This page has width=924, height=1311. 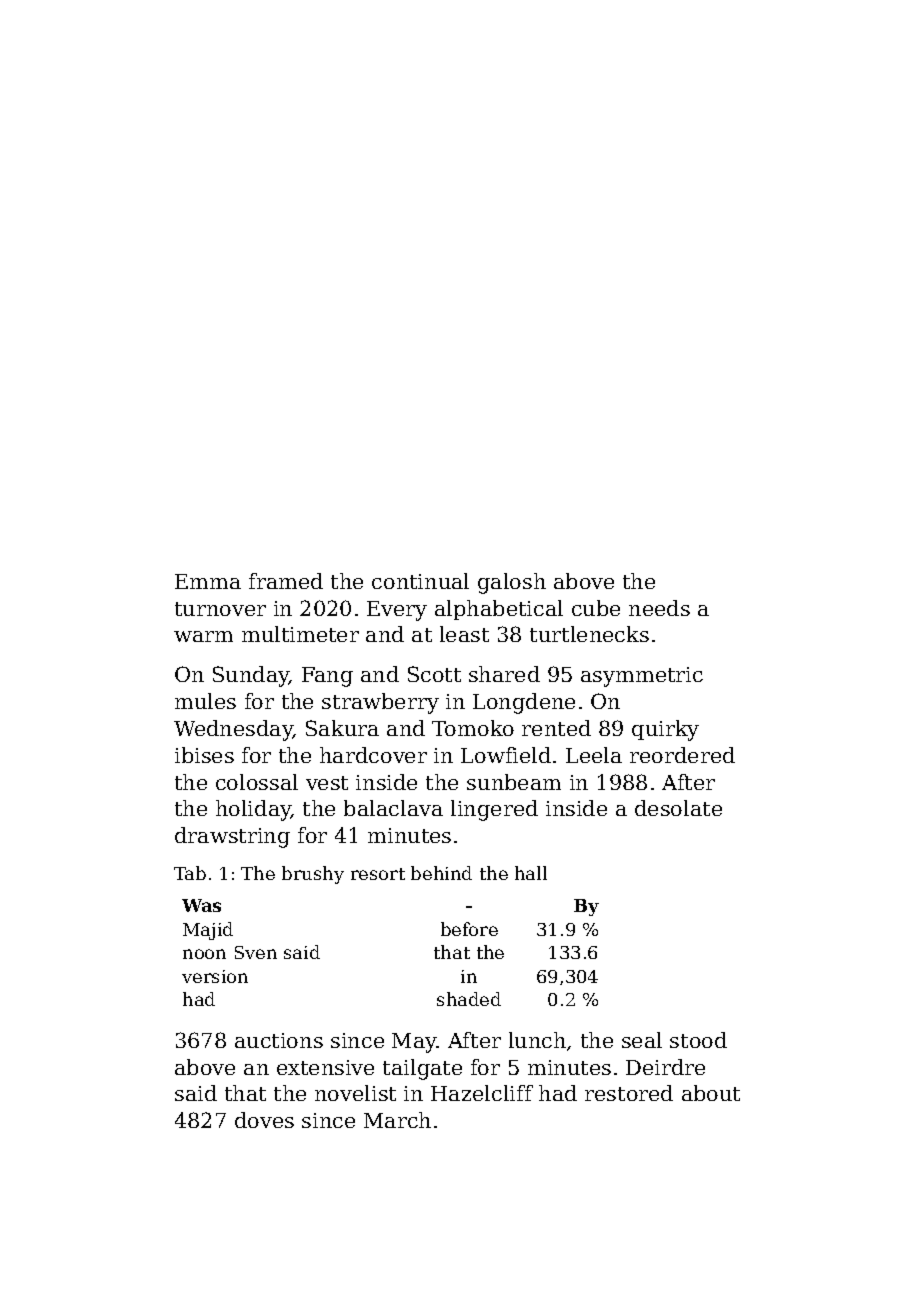 What do you see at coordinates (659, 608) in the page?
I see `needs` at bounding box center [659, 608].
